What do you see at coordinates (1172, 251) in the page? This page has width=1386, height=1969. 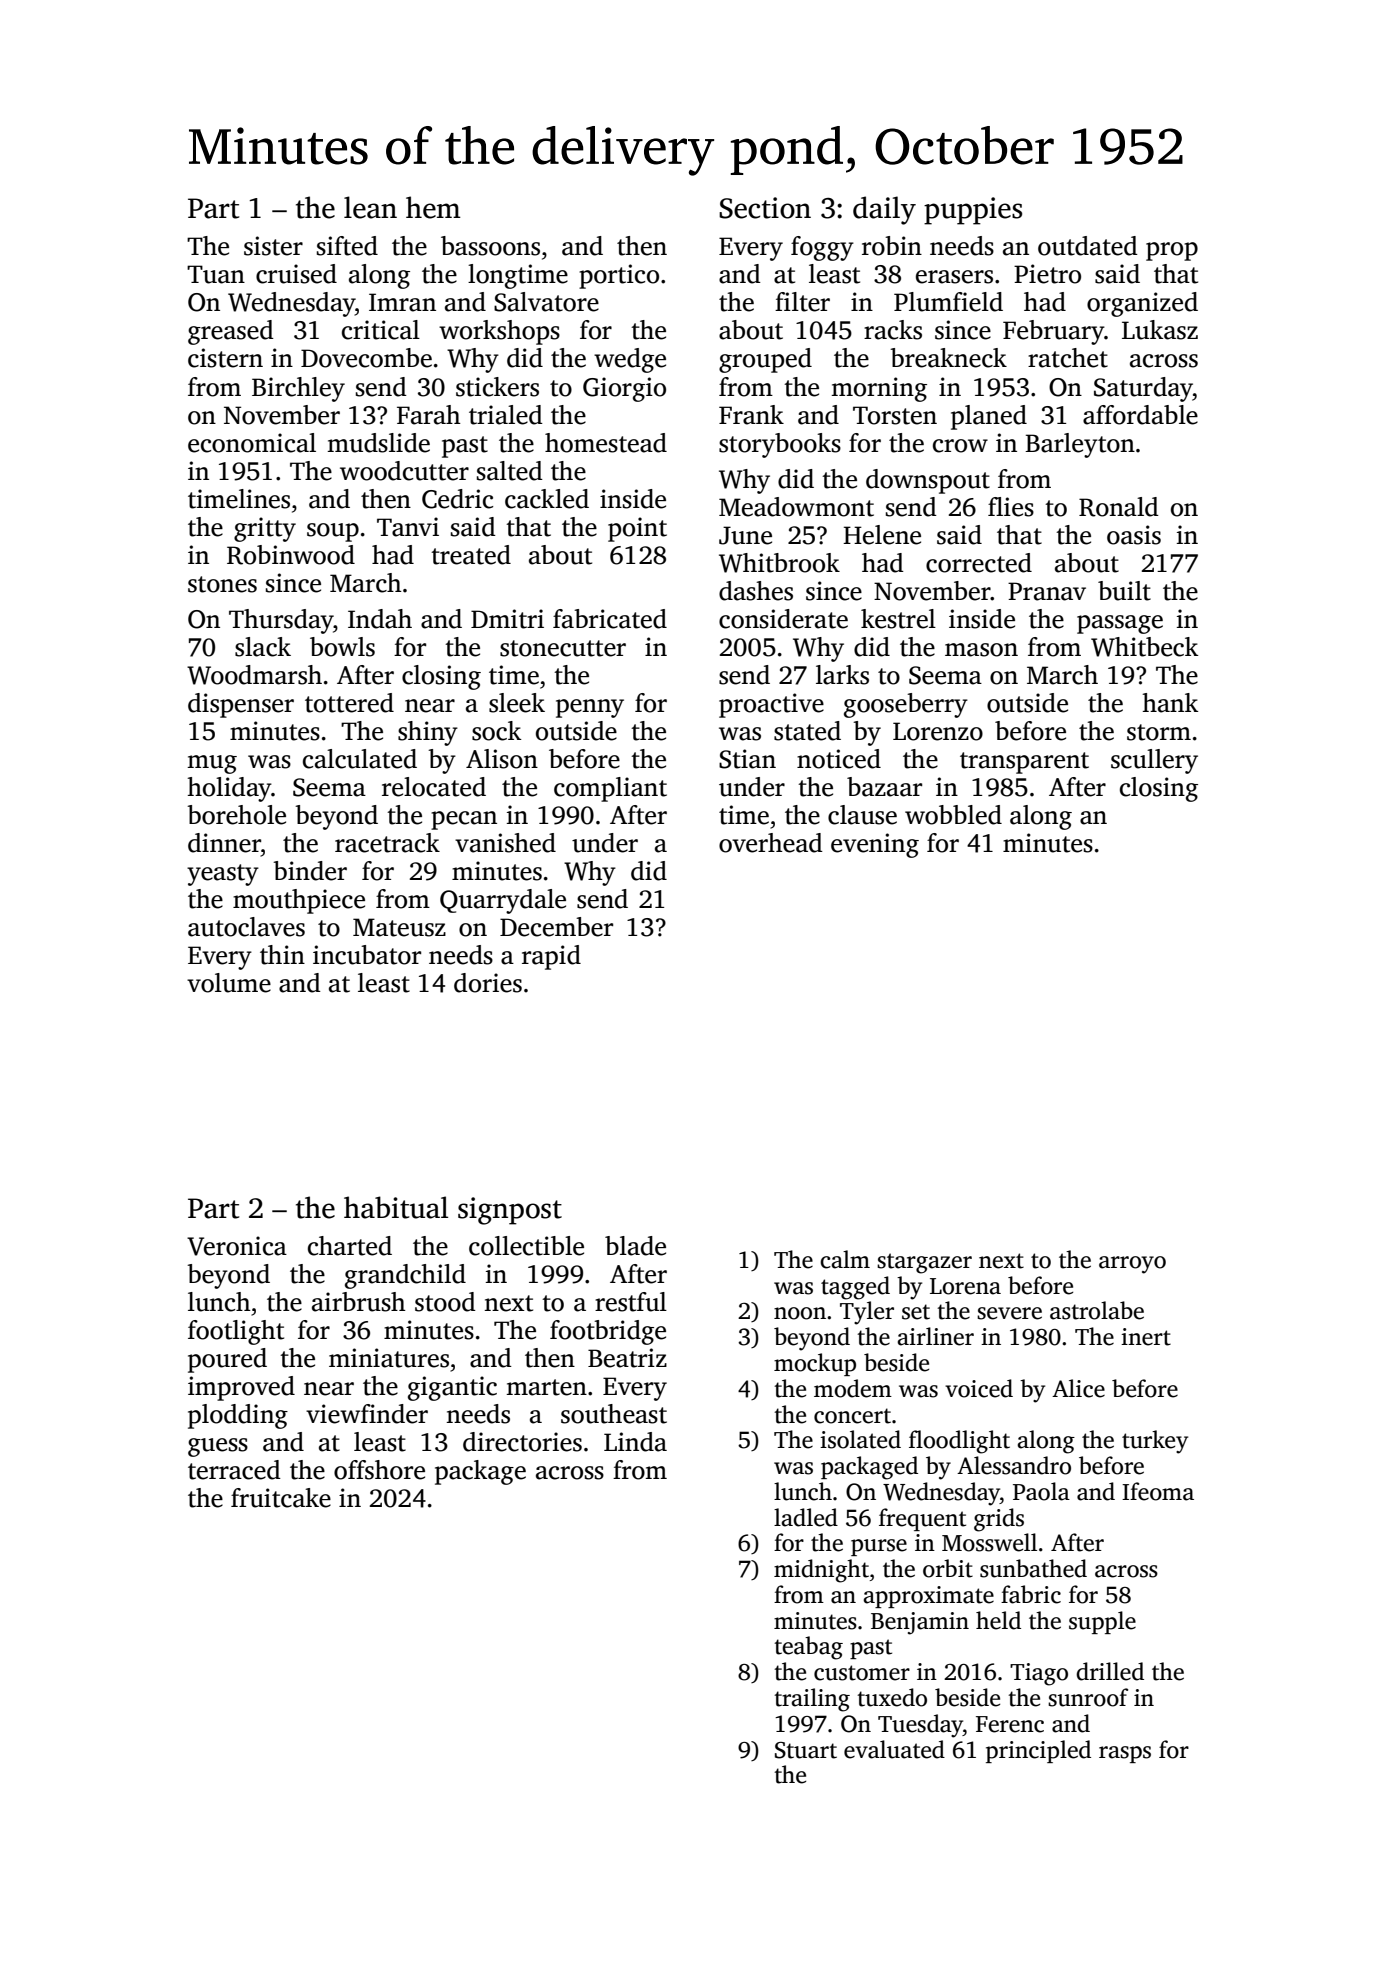 I see `prop` at bounding box center [1172, 251].
